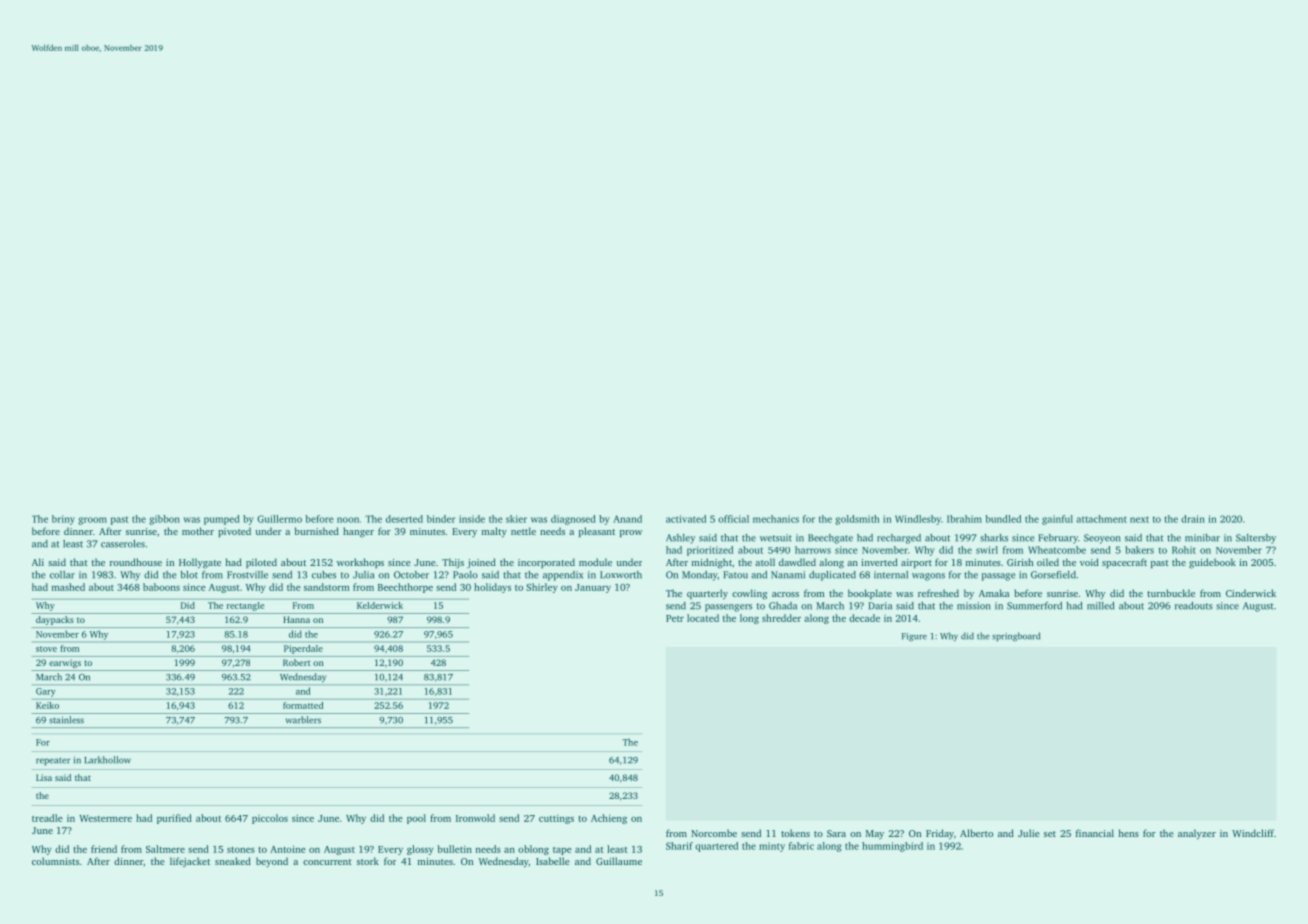 The image size is (1308, 924). I want to click on drain, so click(1193, 519).
